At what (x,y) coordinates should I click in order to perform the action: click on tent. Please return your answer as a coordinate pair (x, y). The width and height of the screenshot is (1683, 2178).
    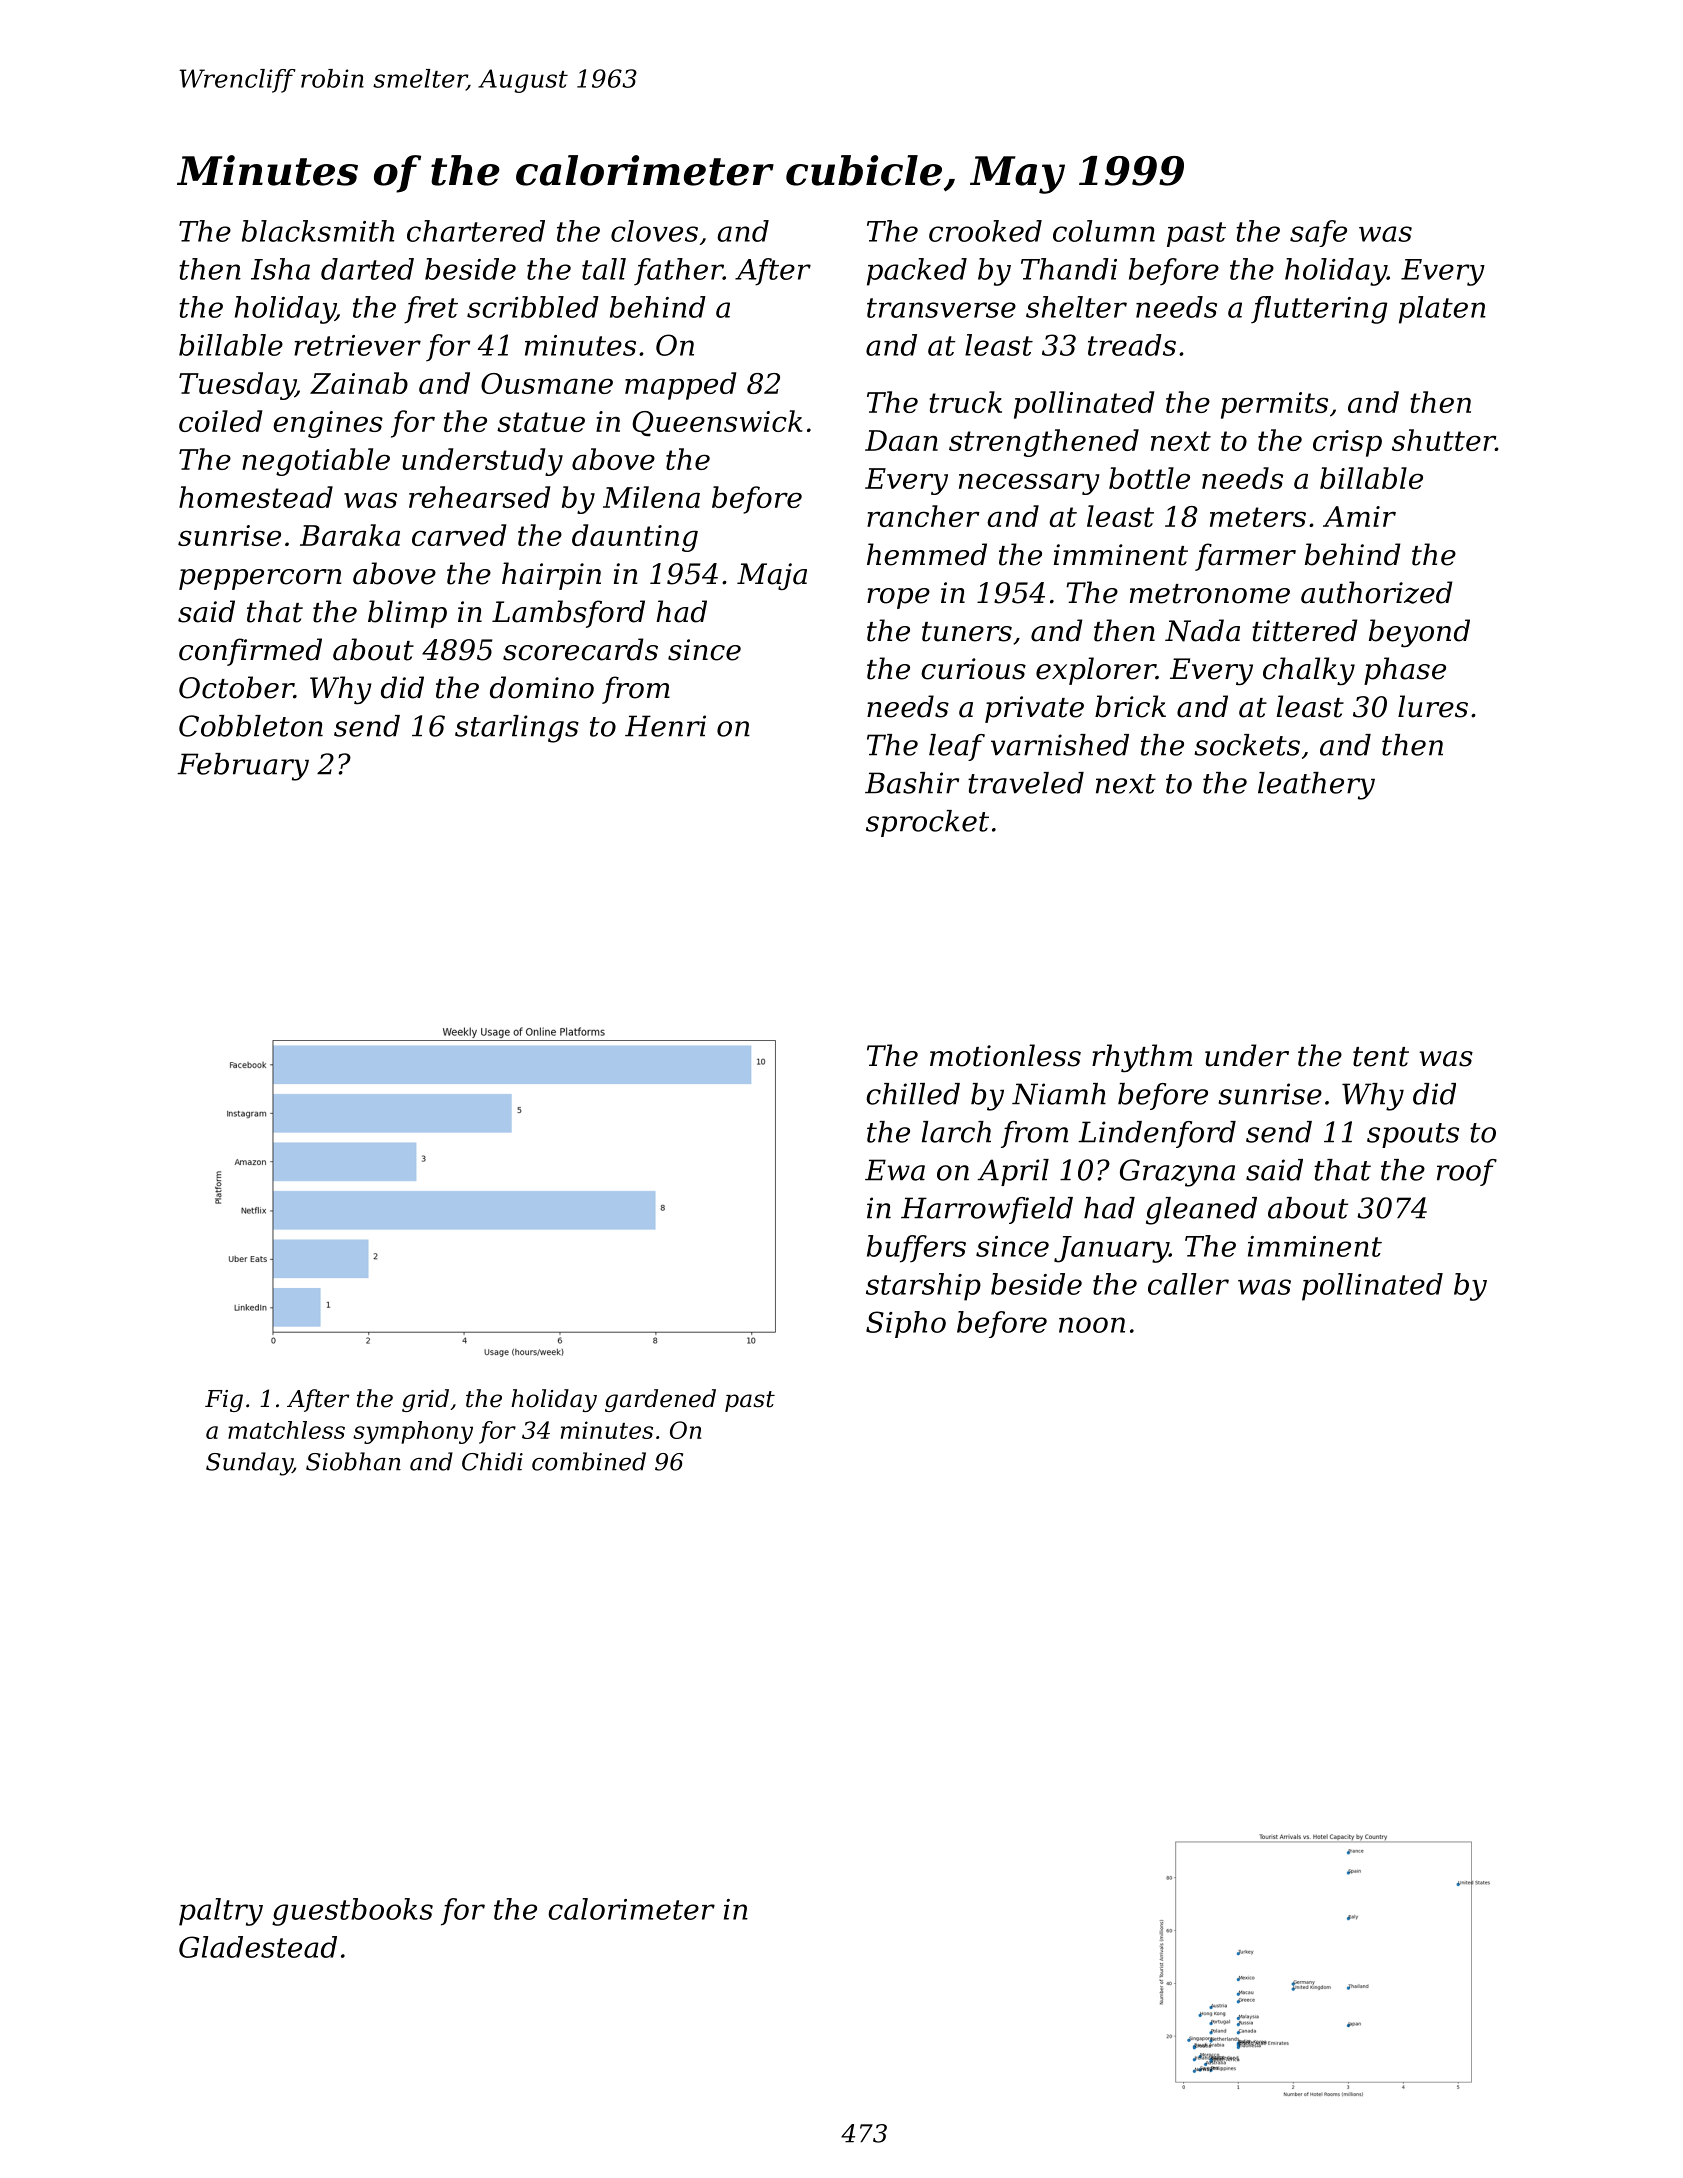
    Looking at the image, I should click on (1381, 1057).
